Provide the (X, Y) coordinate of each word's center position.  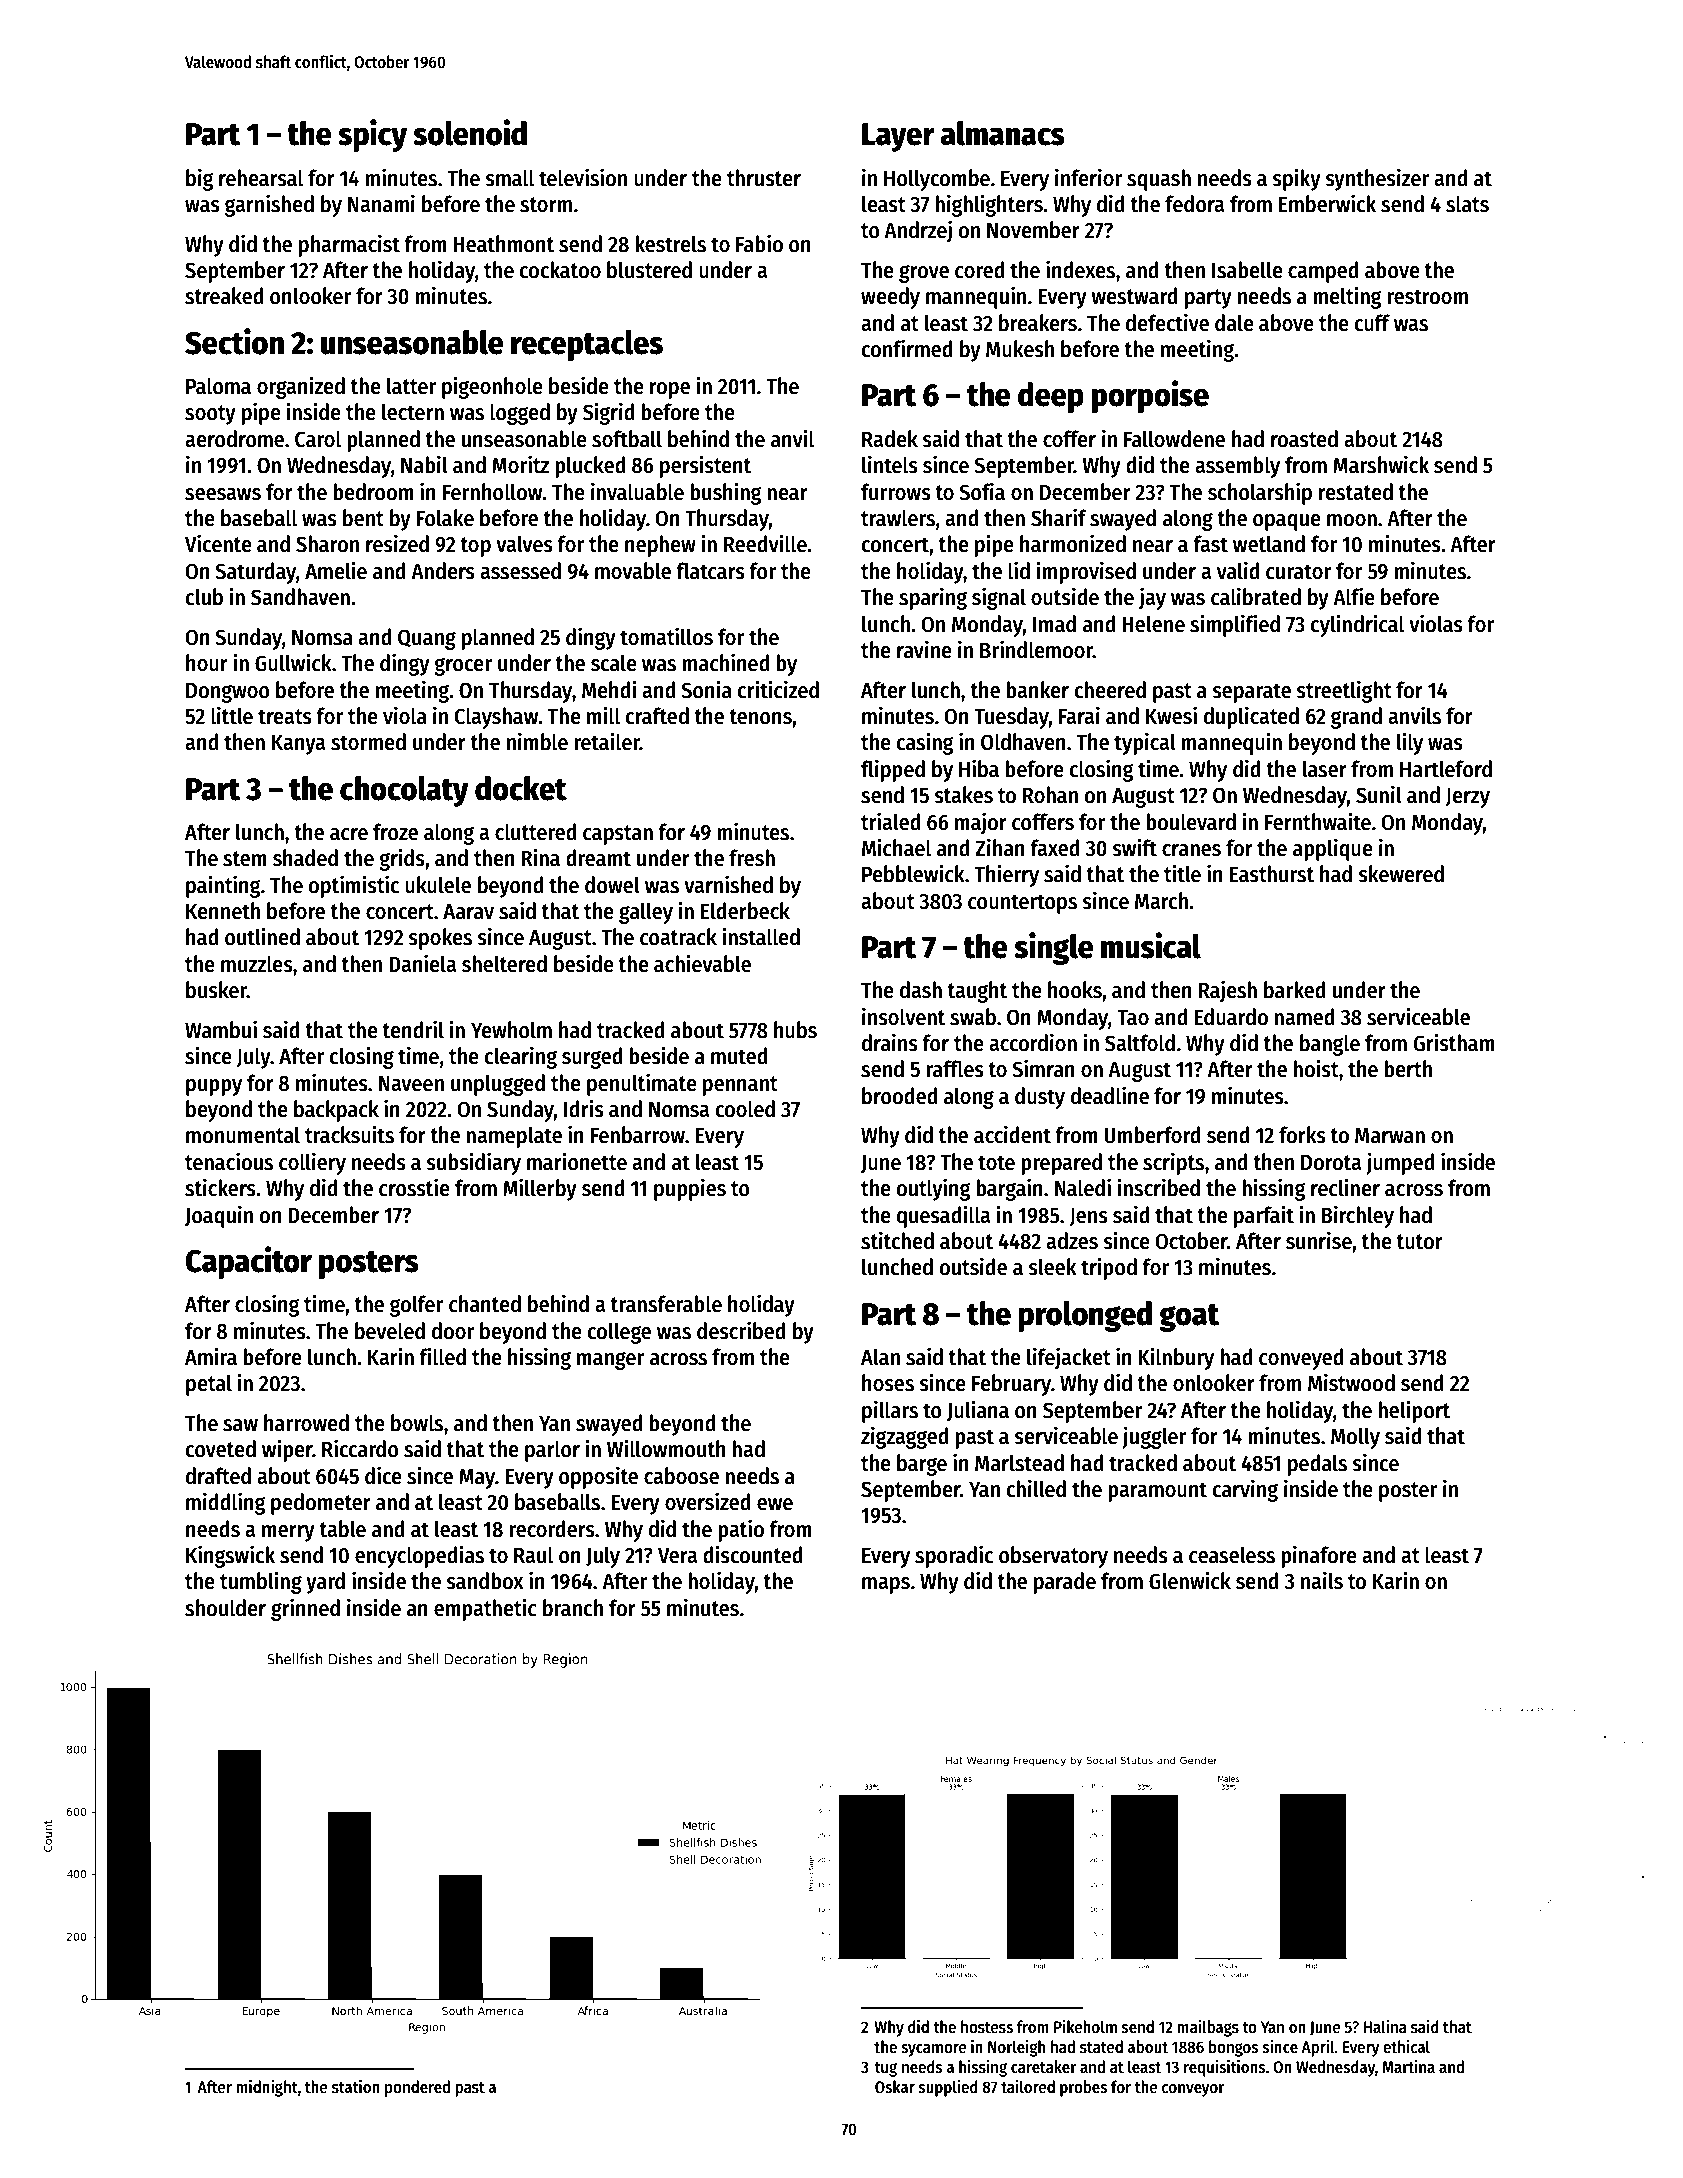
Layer (898, 137)
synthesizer (1377, 179)
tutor (1419, 1242)
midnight (267, 2088)
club (204, 597)
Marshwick (1381, 464)
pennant (740, 1086)
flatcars (710, 571)
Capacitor (248, 1262)
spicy (372, 135)
